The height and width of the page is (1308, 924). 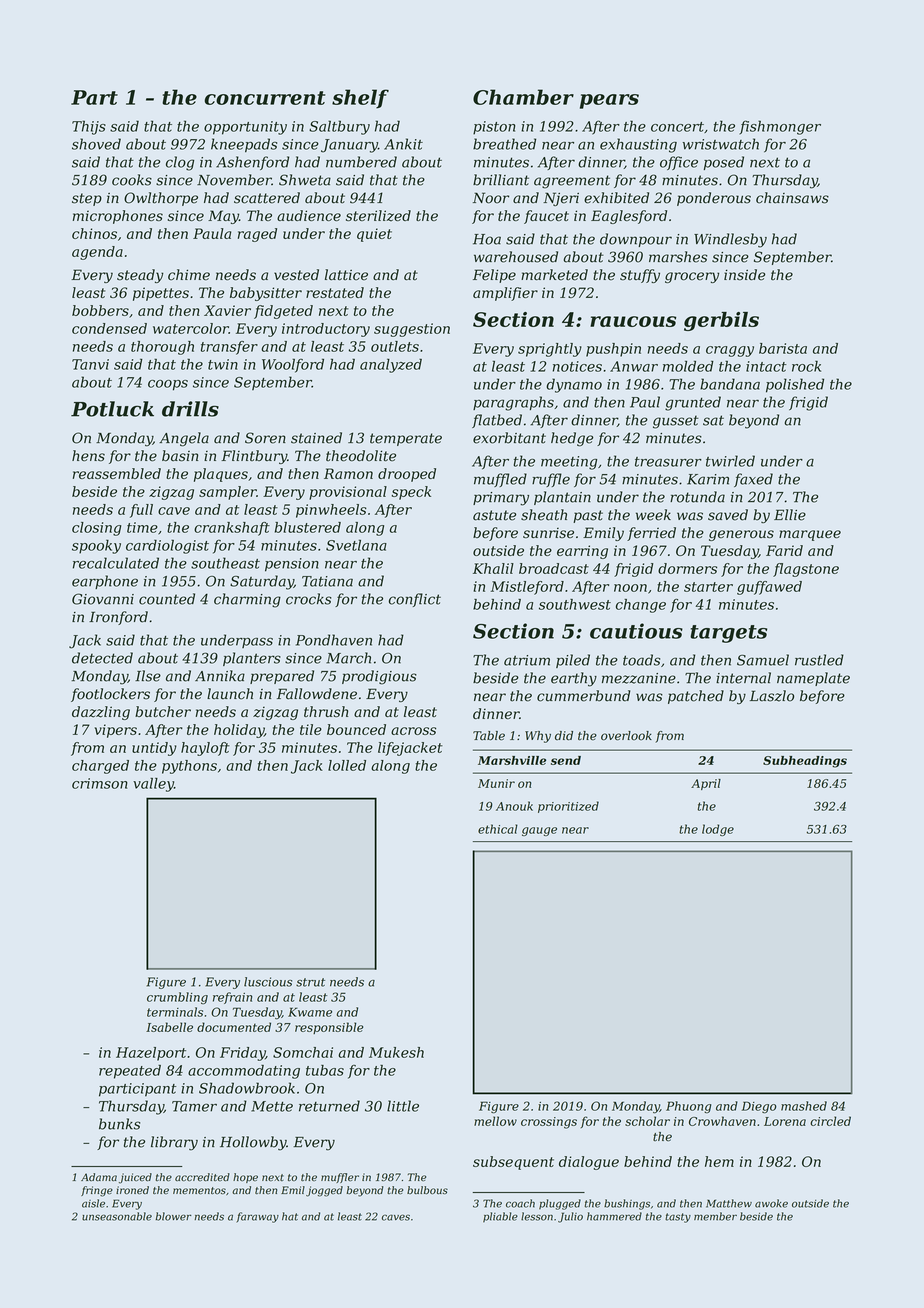 I want to click on terminals, so click(x=175, y=1012).
